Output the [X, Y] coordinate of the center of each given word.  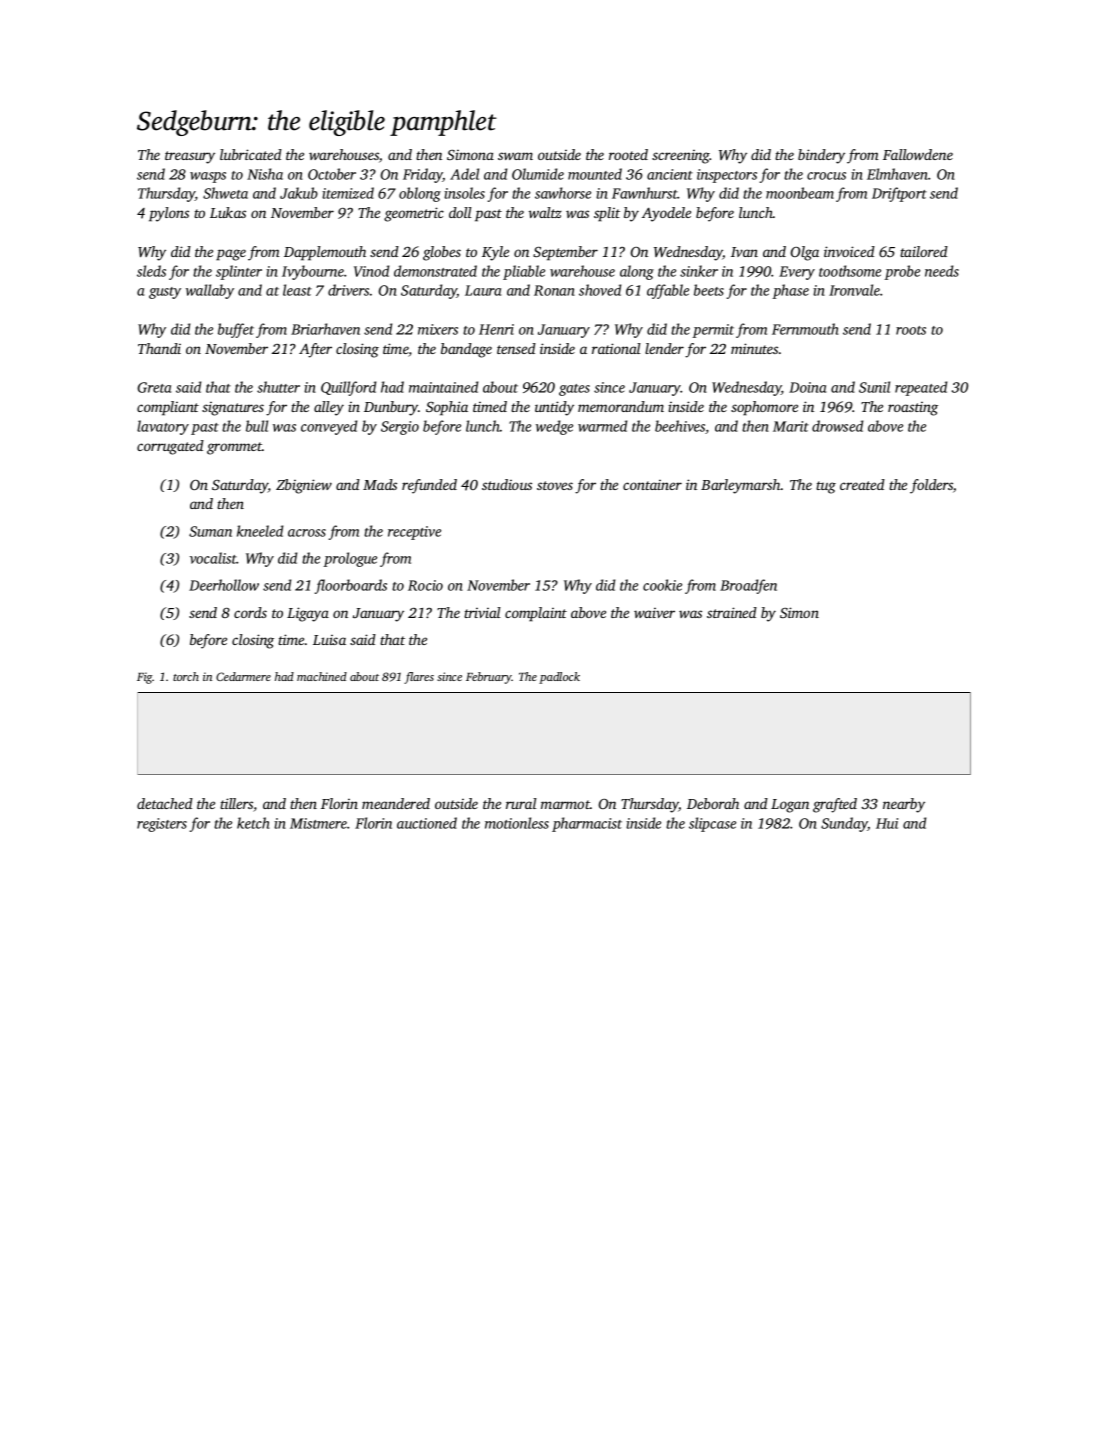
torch [186, 676]
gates [574, 390]
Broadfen [748, 586]
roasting [913, 409]
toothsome [850, 271]
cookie [662, 585]
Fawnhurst [645, 193]
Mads [380, 484]
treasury [190, 157]
